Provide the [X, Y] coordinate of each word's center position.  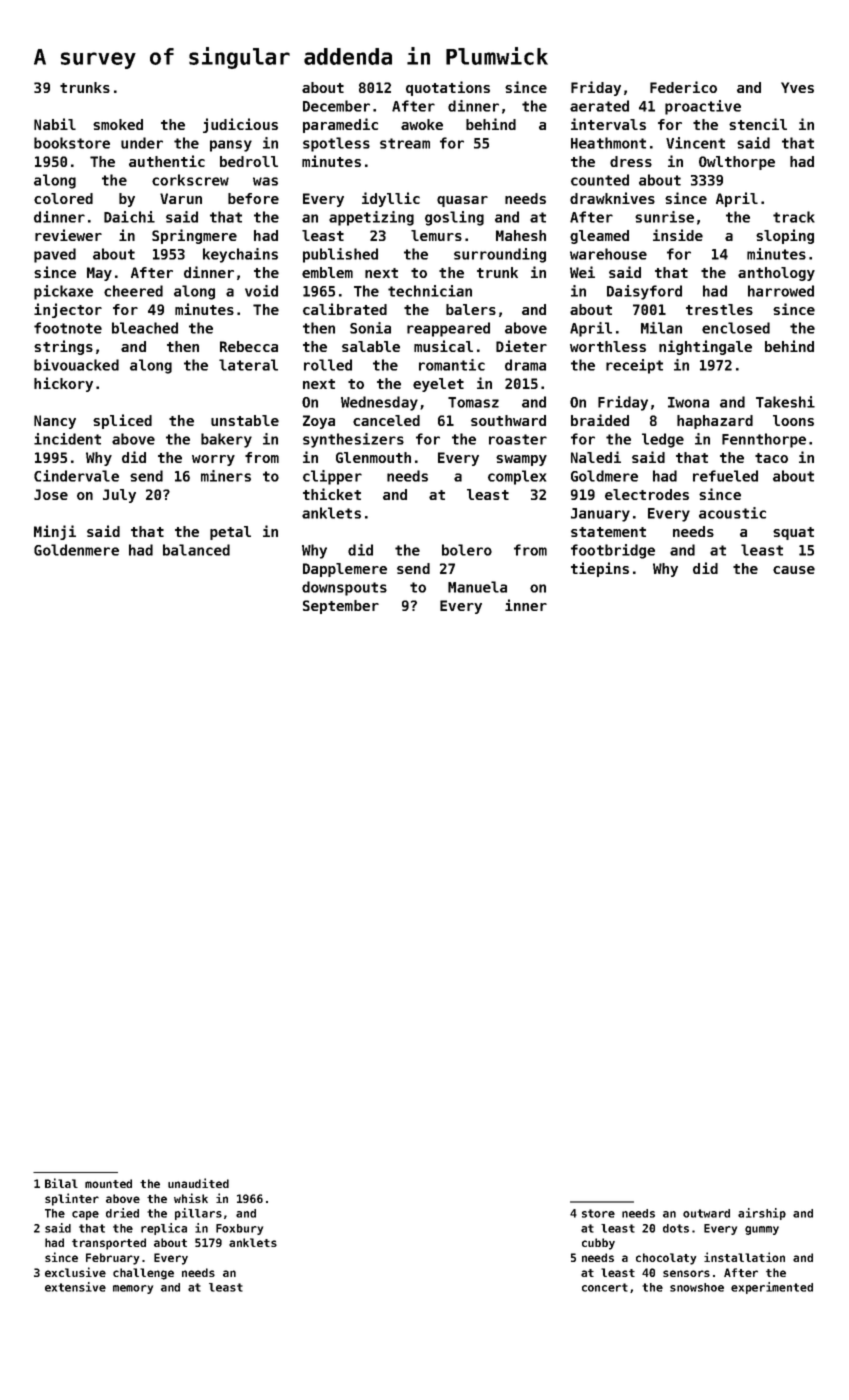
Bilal [61, 1183]
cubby [598, 1244]
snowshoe [697, 1287]
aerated [599, 106]
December [336, 106]
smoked [118, 124]
